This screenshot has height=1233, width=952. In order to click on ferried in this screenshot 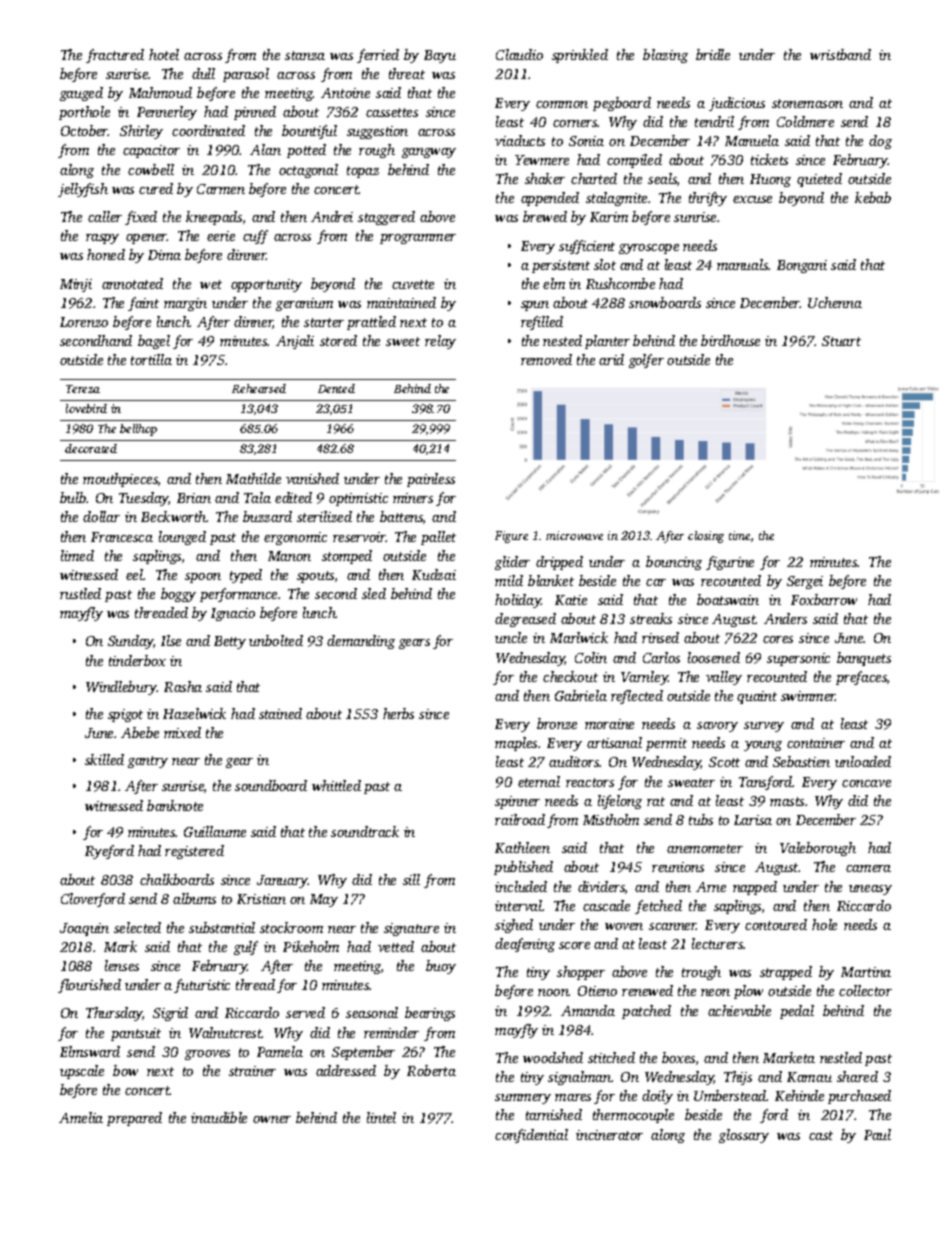, I will do `click(378, 56)`.
